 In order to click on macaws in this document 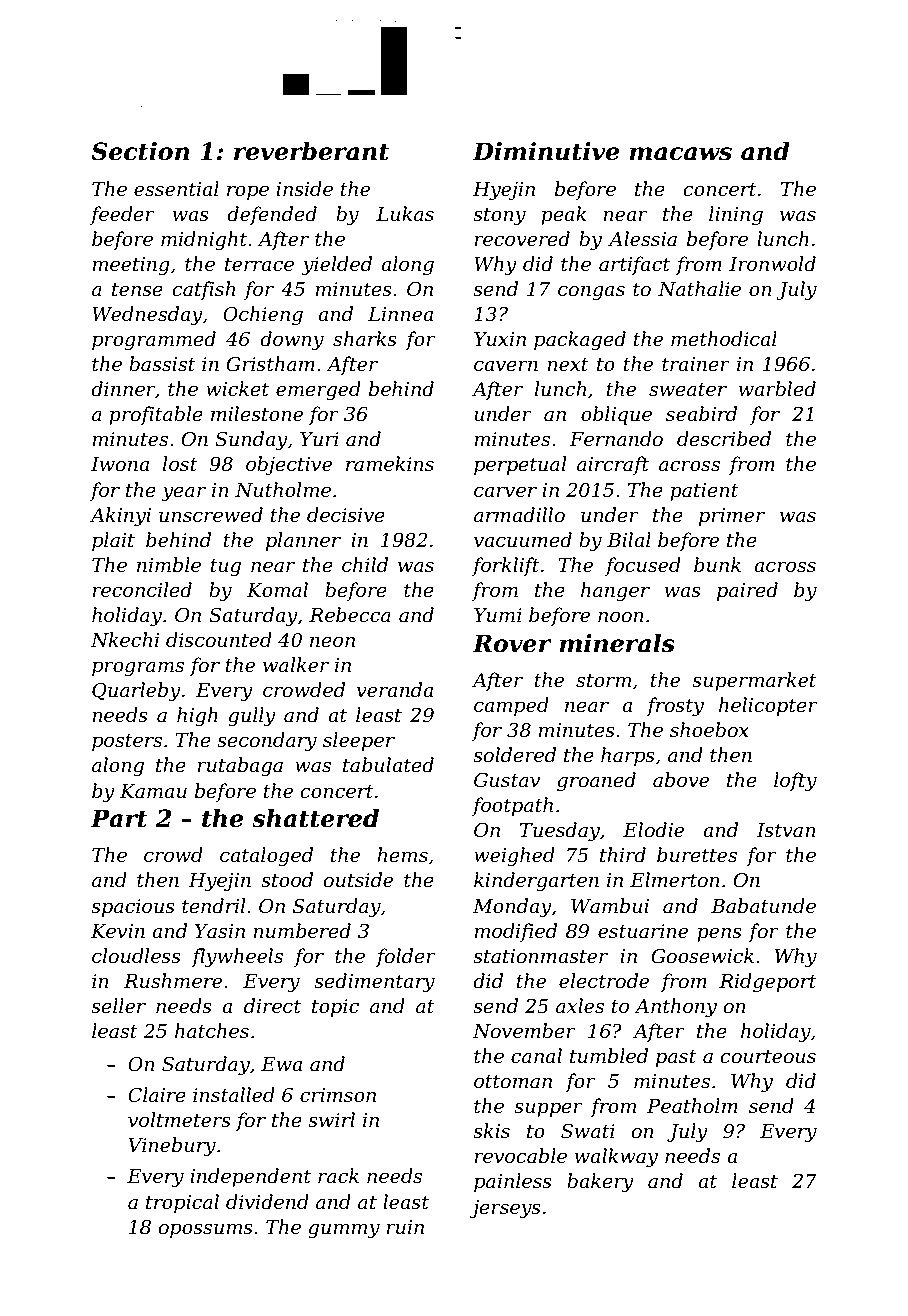, I will do `click(680, 154)`.
